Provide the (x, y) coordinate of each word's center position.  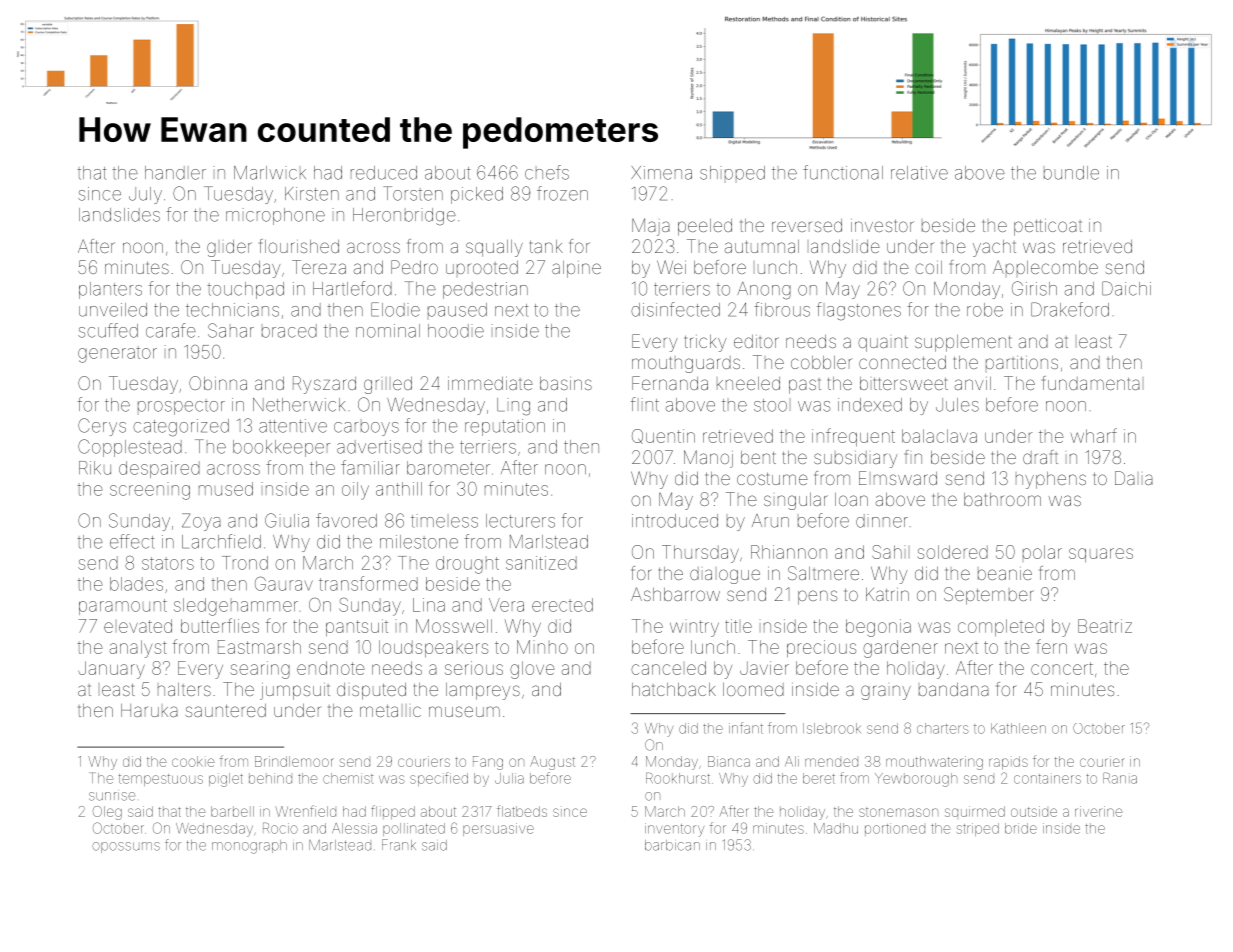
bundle (1071, 173)
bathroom (1002, 499)
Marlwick (270, 173)
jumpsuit (295, 691)
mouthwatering (934, 763)
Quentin (663, 436)
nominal (388, 331)
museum (464, 711)
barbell (232, 811)
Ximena (661, 173)
